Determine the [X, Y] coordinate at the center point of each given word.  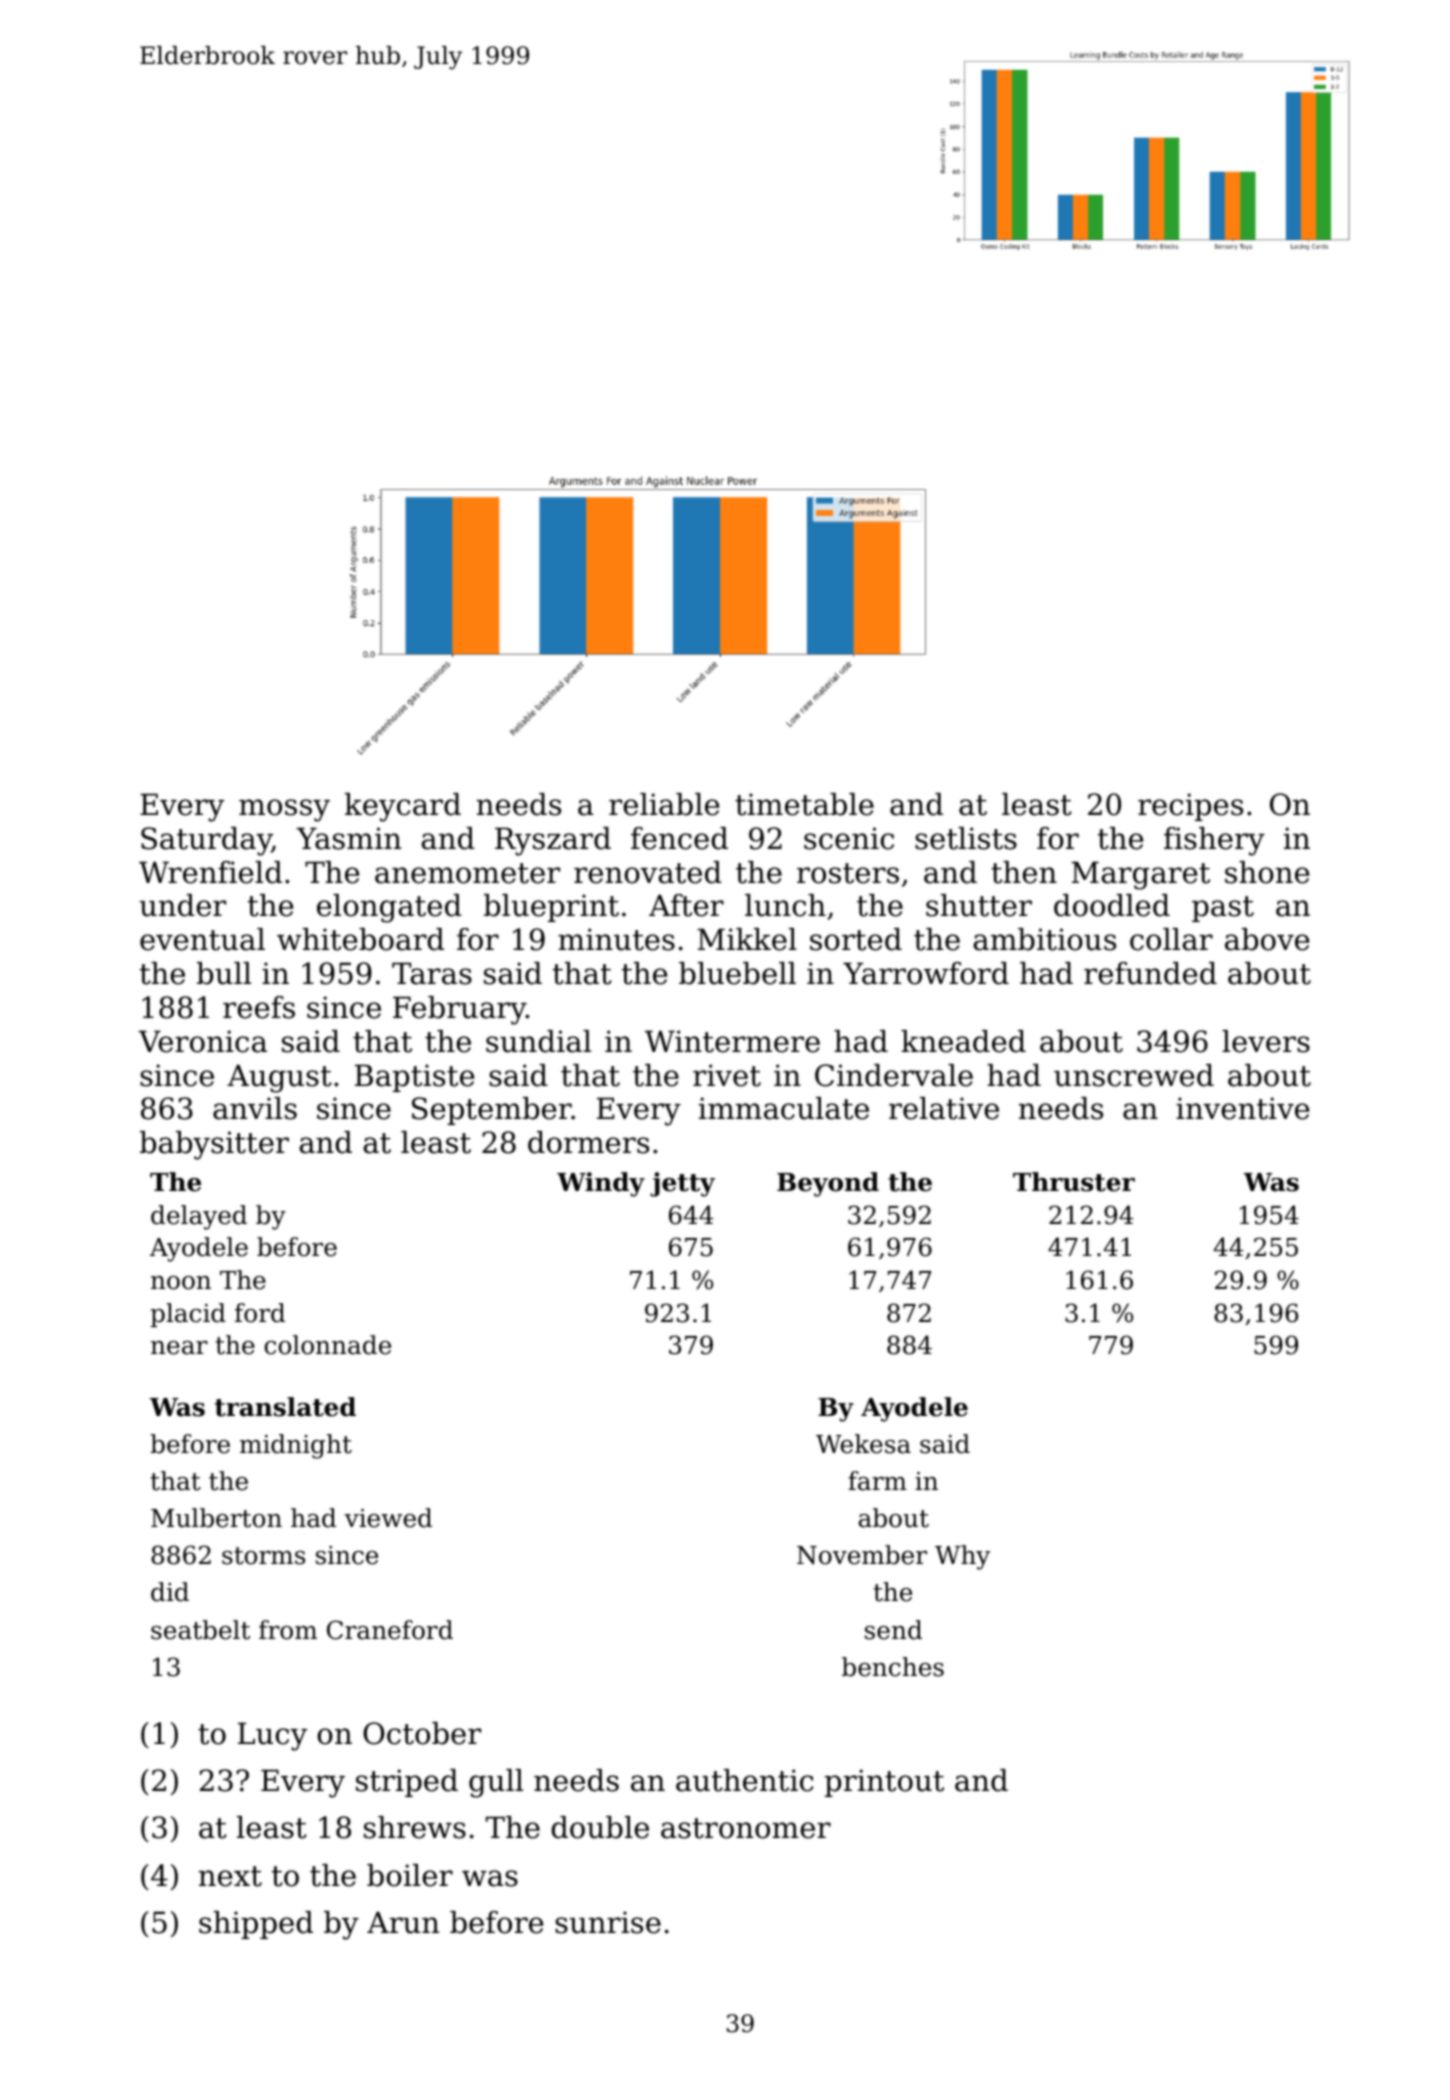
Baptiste [414, 1078]
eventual [202, 939]
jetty [682, 1184]
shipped [256, 1925]
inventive [1242, 1108]
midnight [296, 1446]
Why [962, 1557]
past [1223, 909]
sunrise [608, 1922]
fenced [679, 838]
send [893, 1630]
